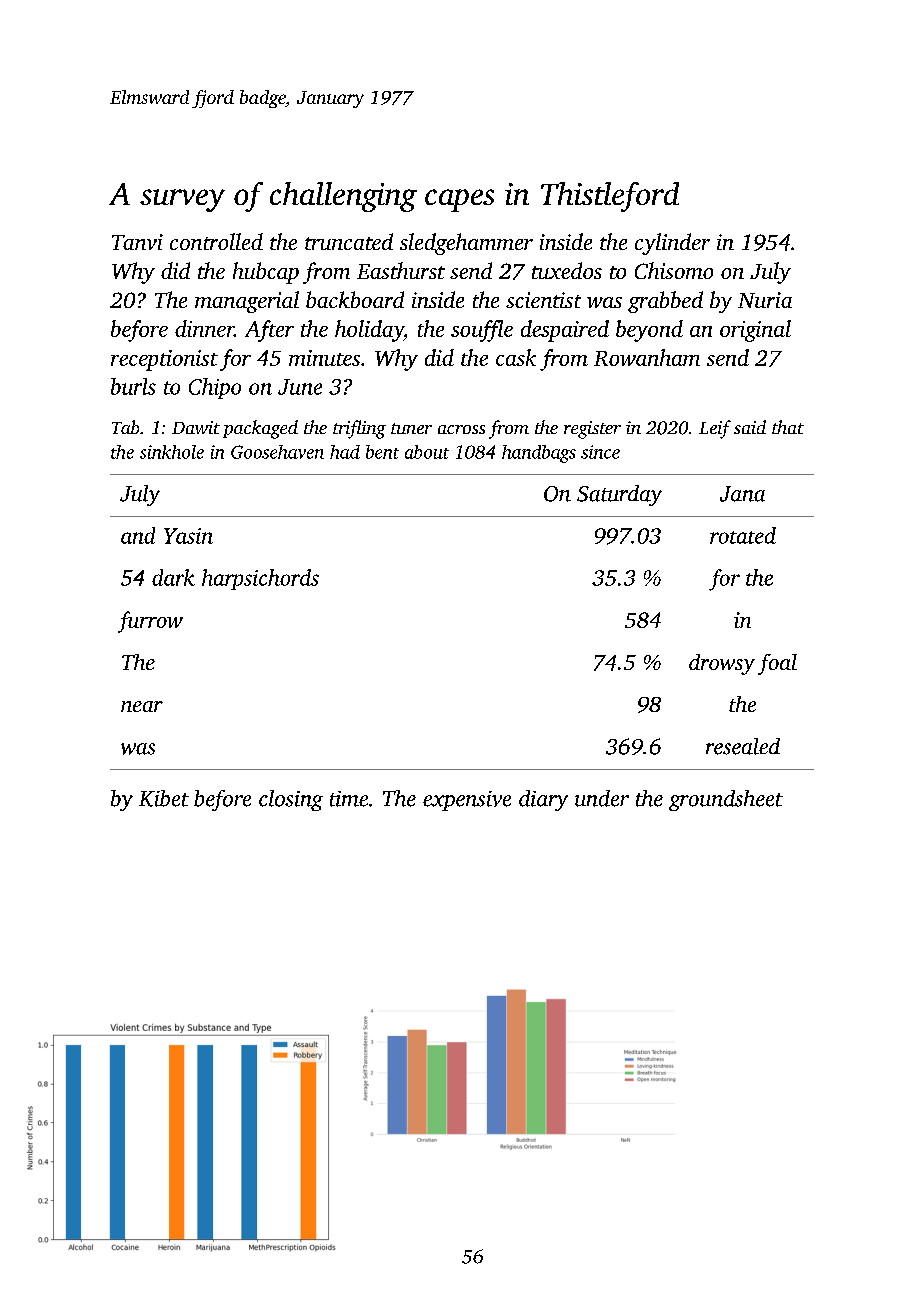  What do you see at coordinates (647, 357) in the page?
I see `Rowanham` at bounding box center [647, 357].
